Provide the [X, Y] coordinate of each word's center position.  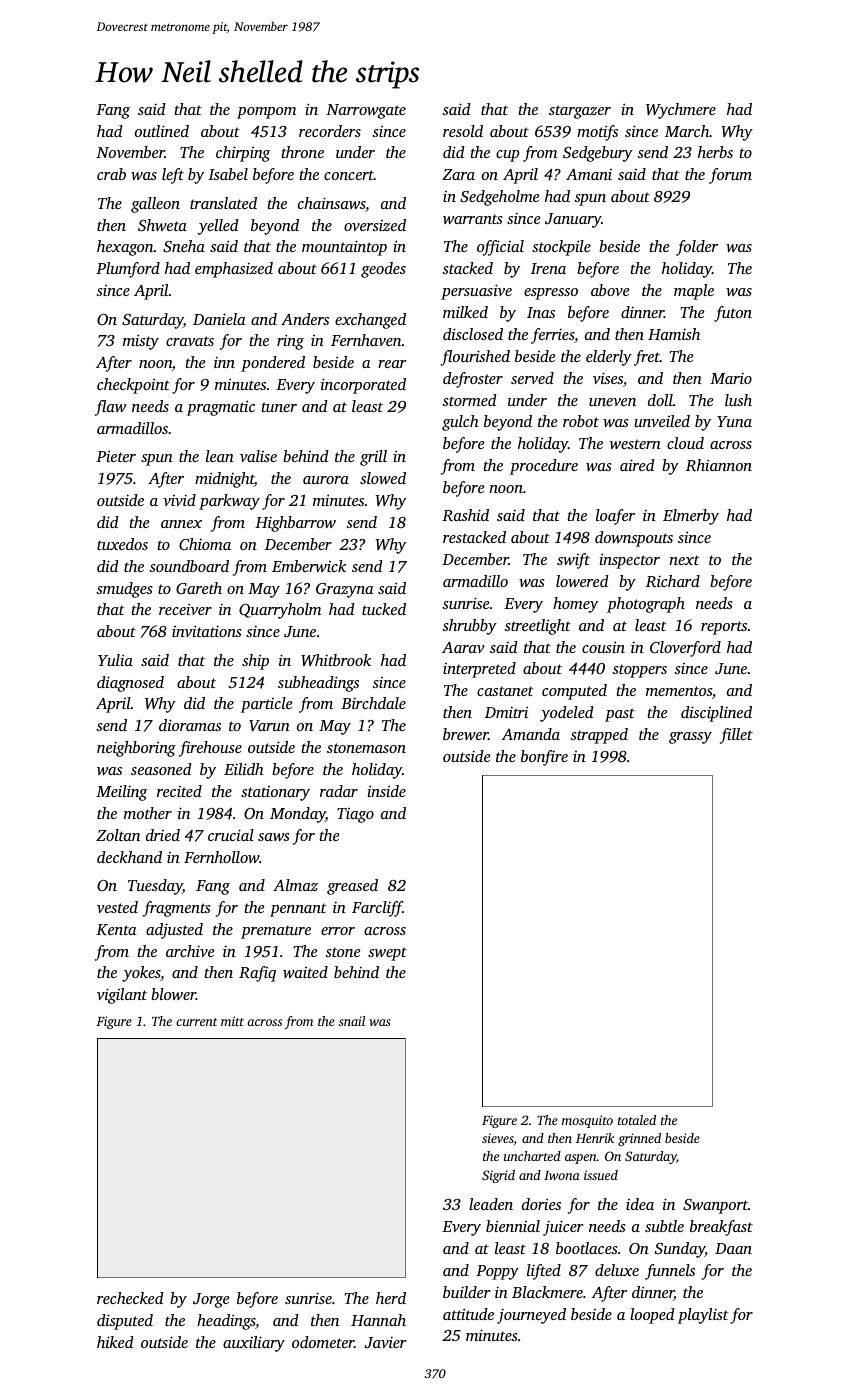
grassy [690, 738]
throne [302, 152]
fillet [736, 736]
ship [255, 662]
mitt [232, 1021]
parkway [229, 502]
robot [581, 421]
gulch [460, 423]
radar [339, 791]
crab [111, 174]
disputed [125, 1322]
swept [387, 954]
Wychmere [681, 111]
